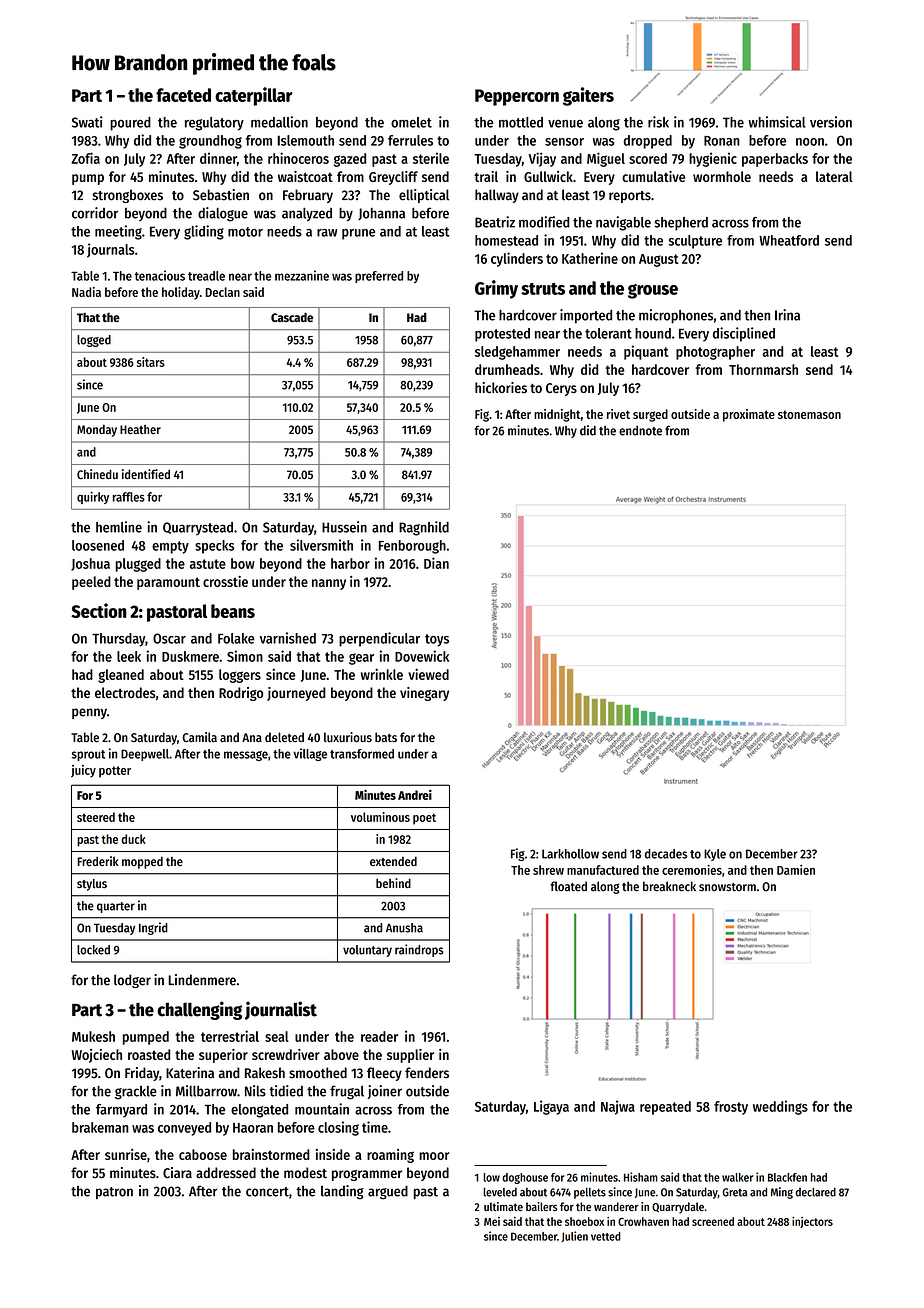 Image resolution: width=924 pixels, height=1308 pixels. I want to click on vinegary, so click(424, 694).
